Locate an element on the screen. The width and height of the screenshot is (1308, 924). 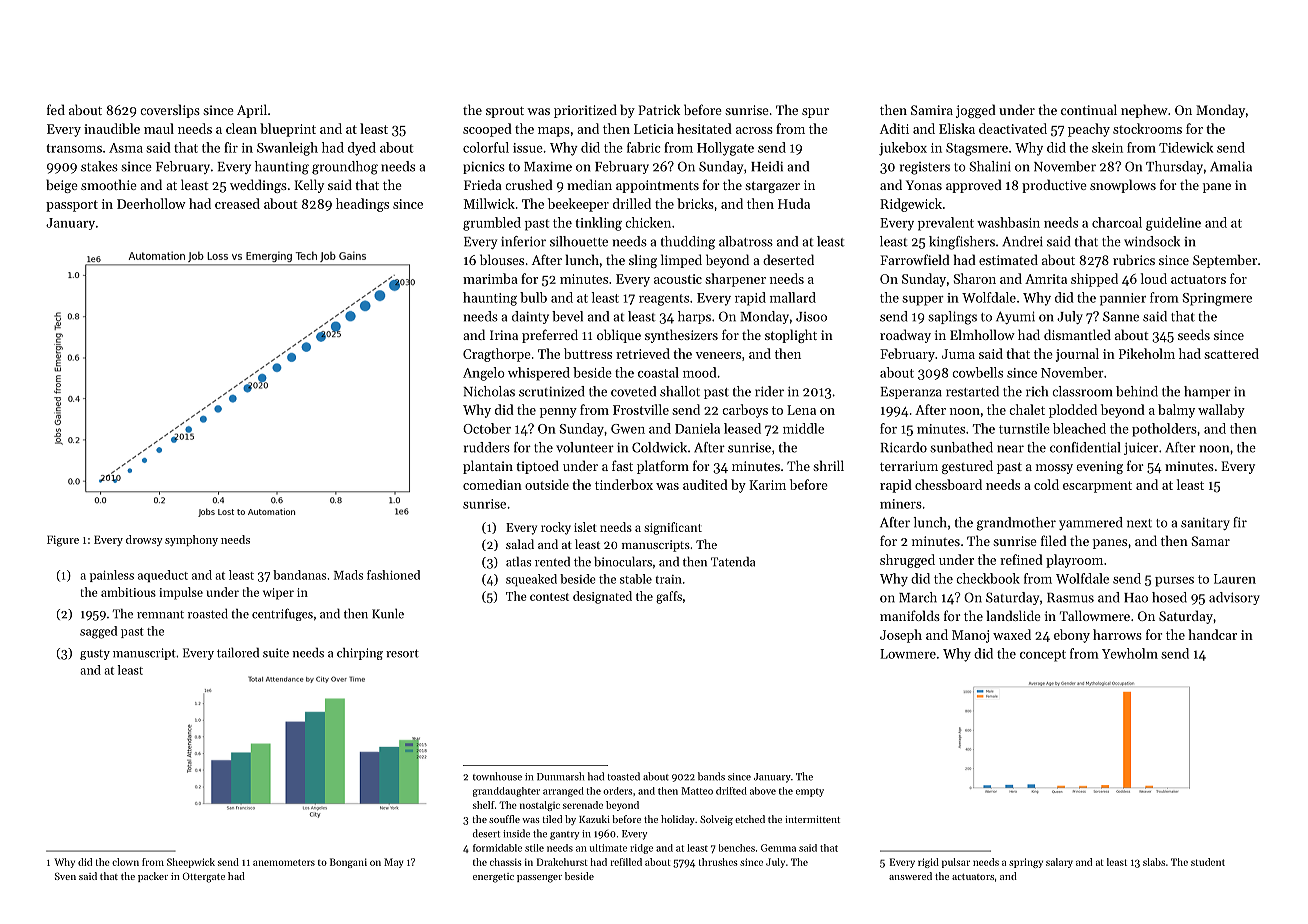
Sven is located at coordinates (65, 876).
